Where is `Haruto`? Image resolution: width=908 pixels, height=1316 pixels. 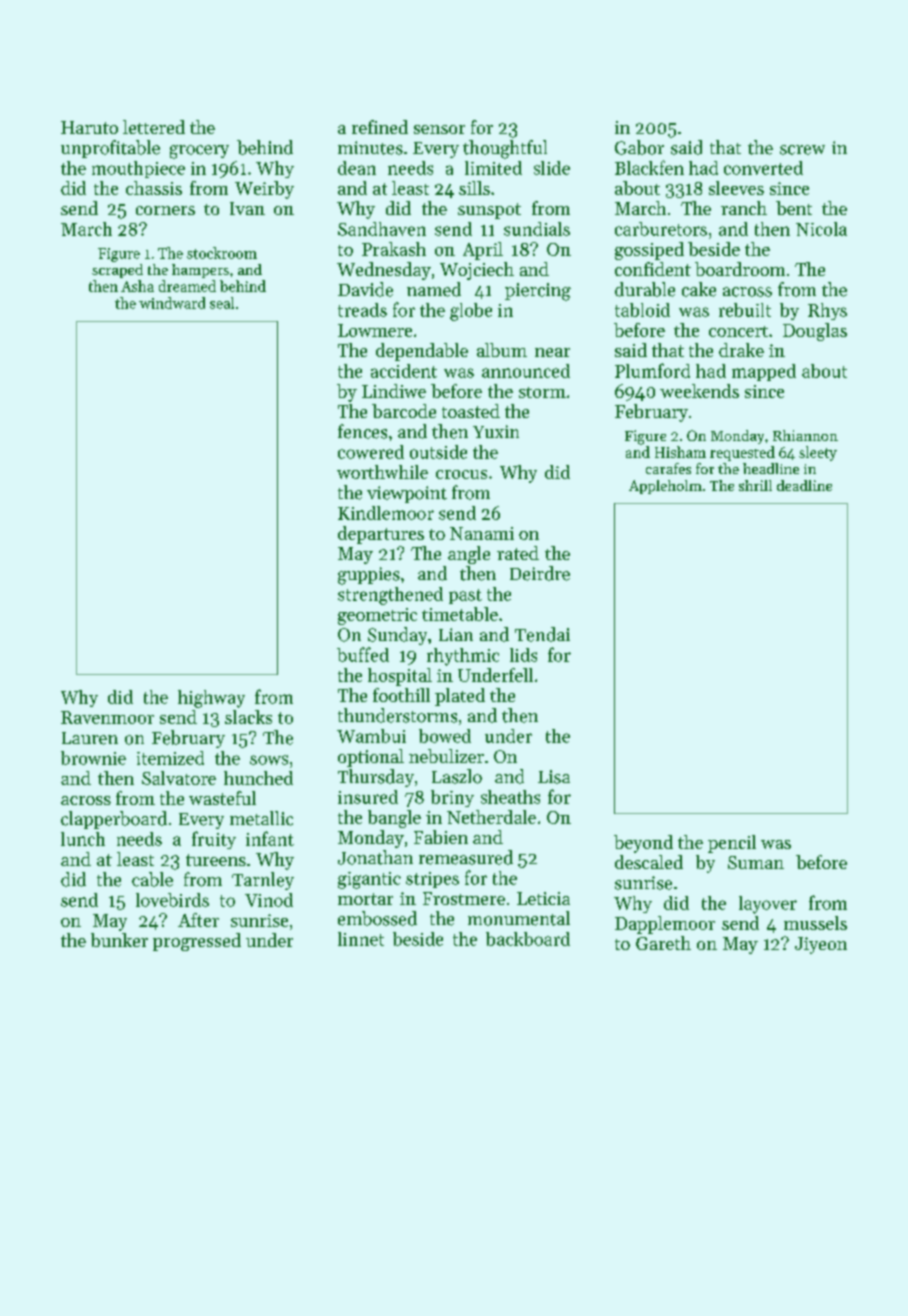
Haruto is located at coordinates (89, 127).
